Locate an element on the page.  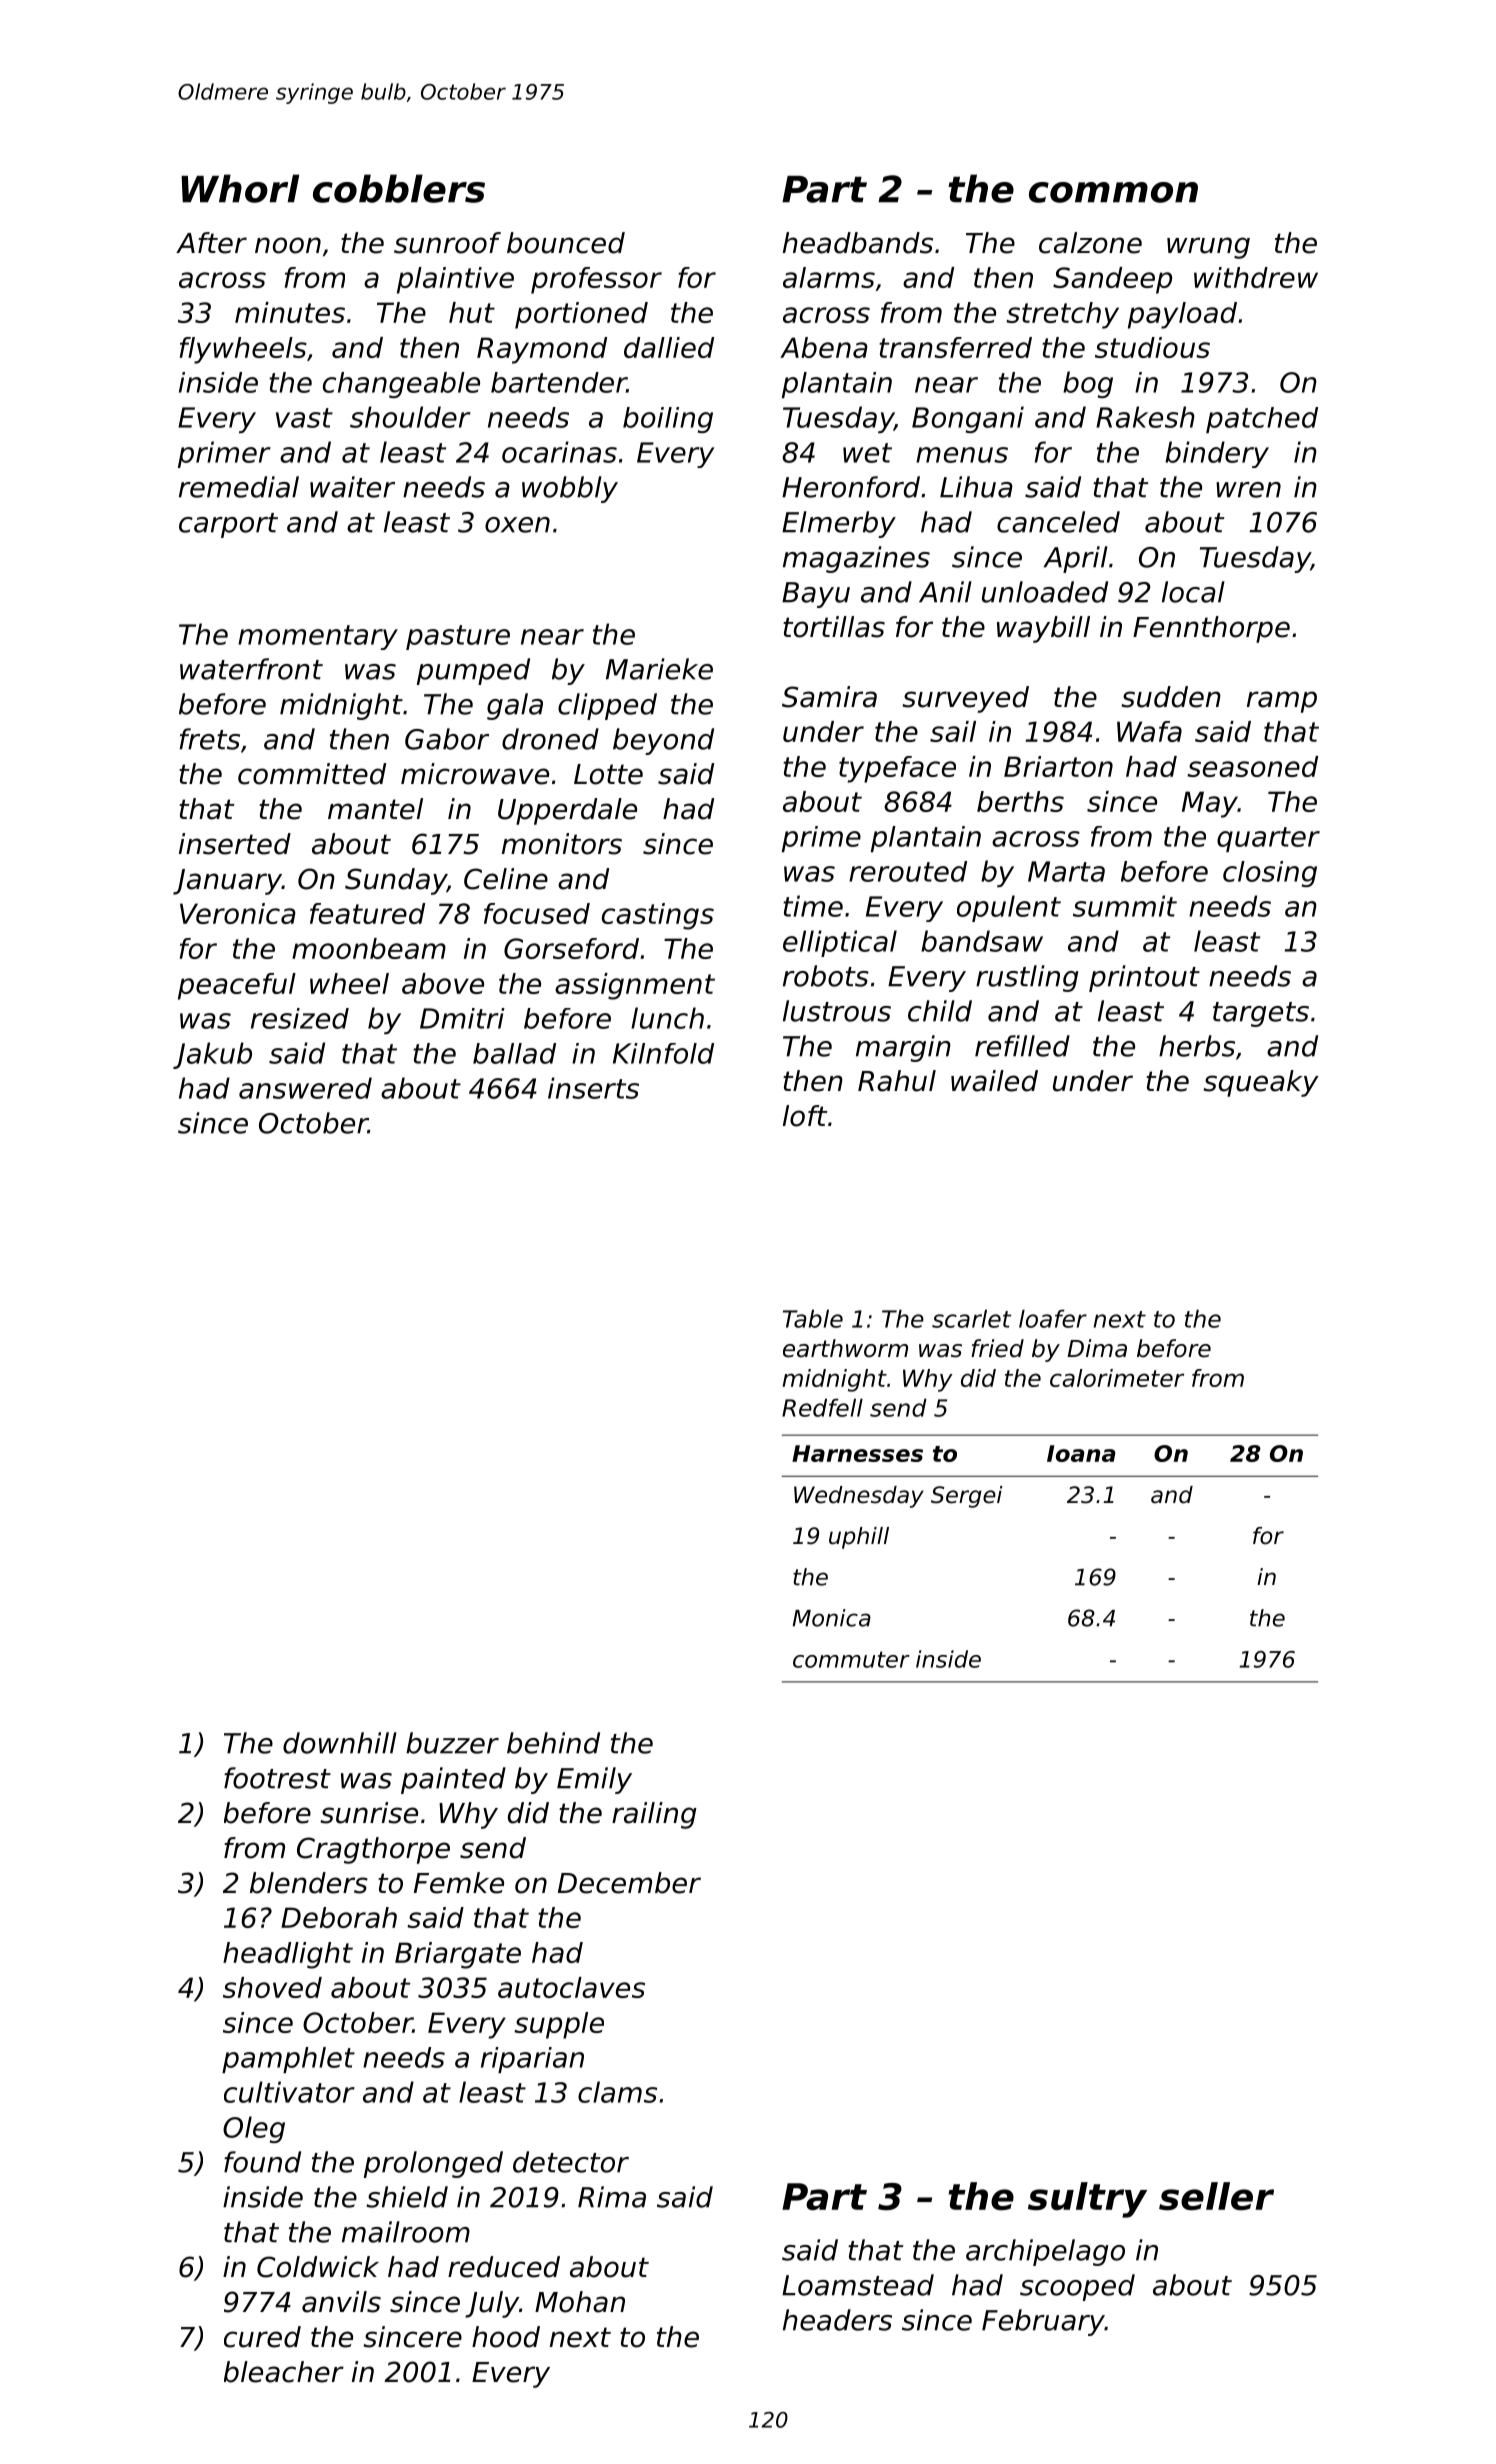
Redfell is located at coordinates (822, 1407).
